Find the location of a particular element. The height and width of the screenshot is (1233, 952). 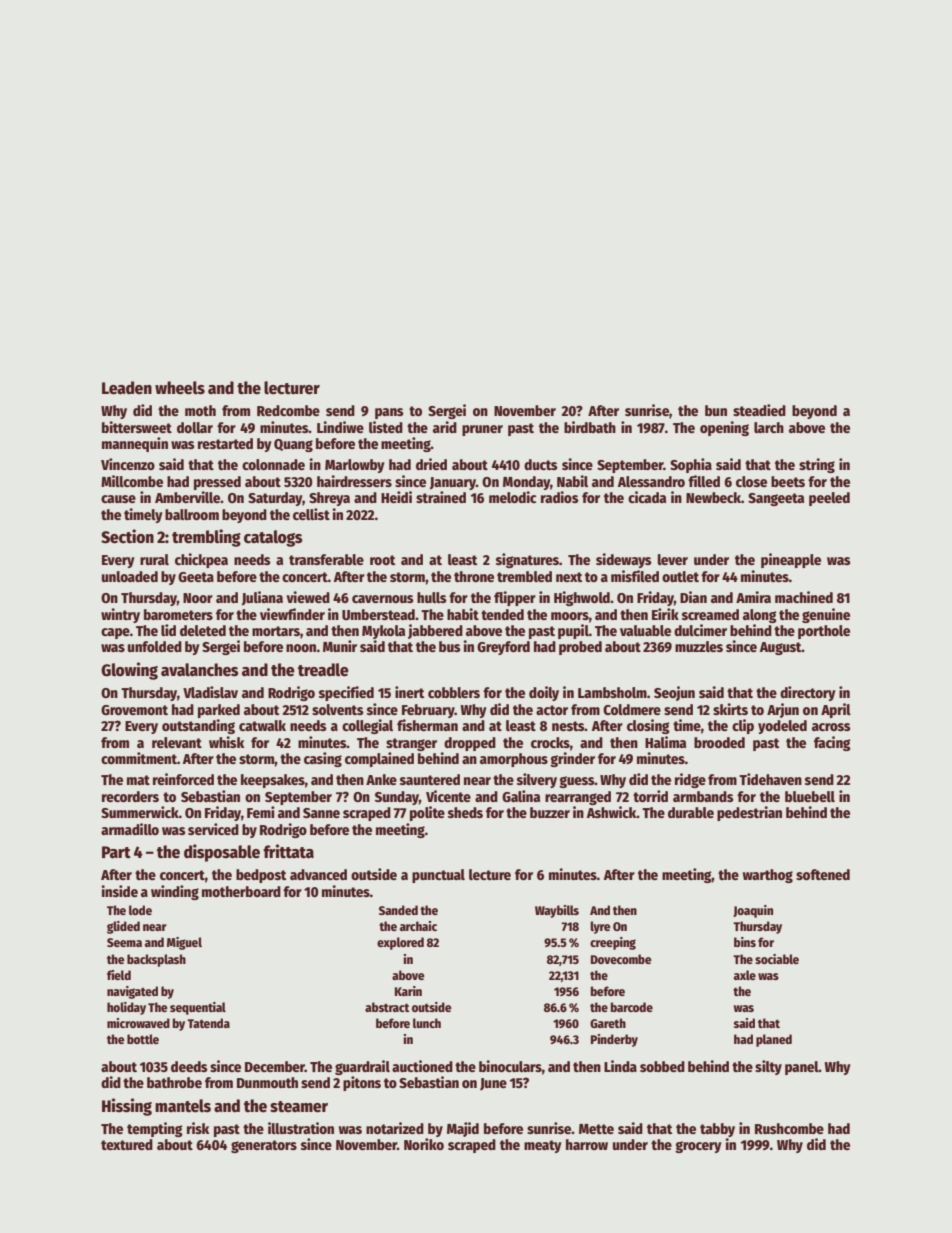

textured is located at coordinates (127, 1144).
